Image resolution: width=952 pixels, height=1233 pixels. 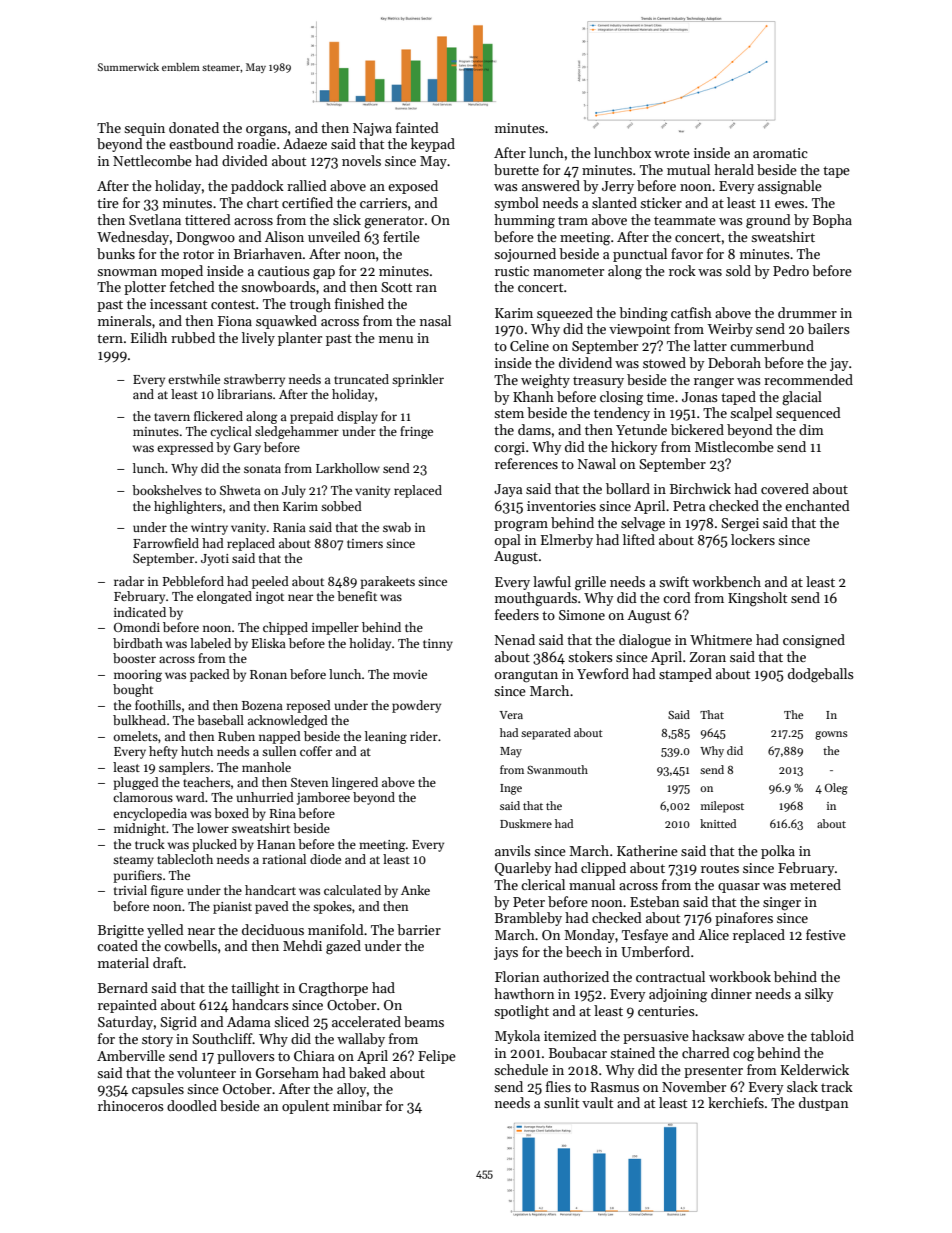 I want to click on Duskmere, so click(x=526, y=823).
